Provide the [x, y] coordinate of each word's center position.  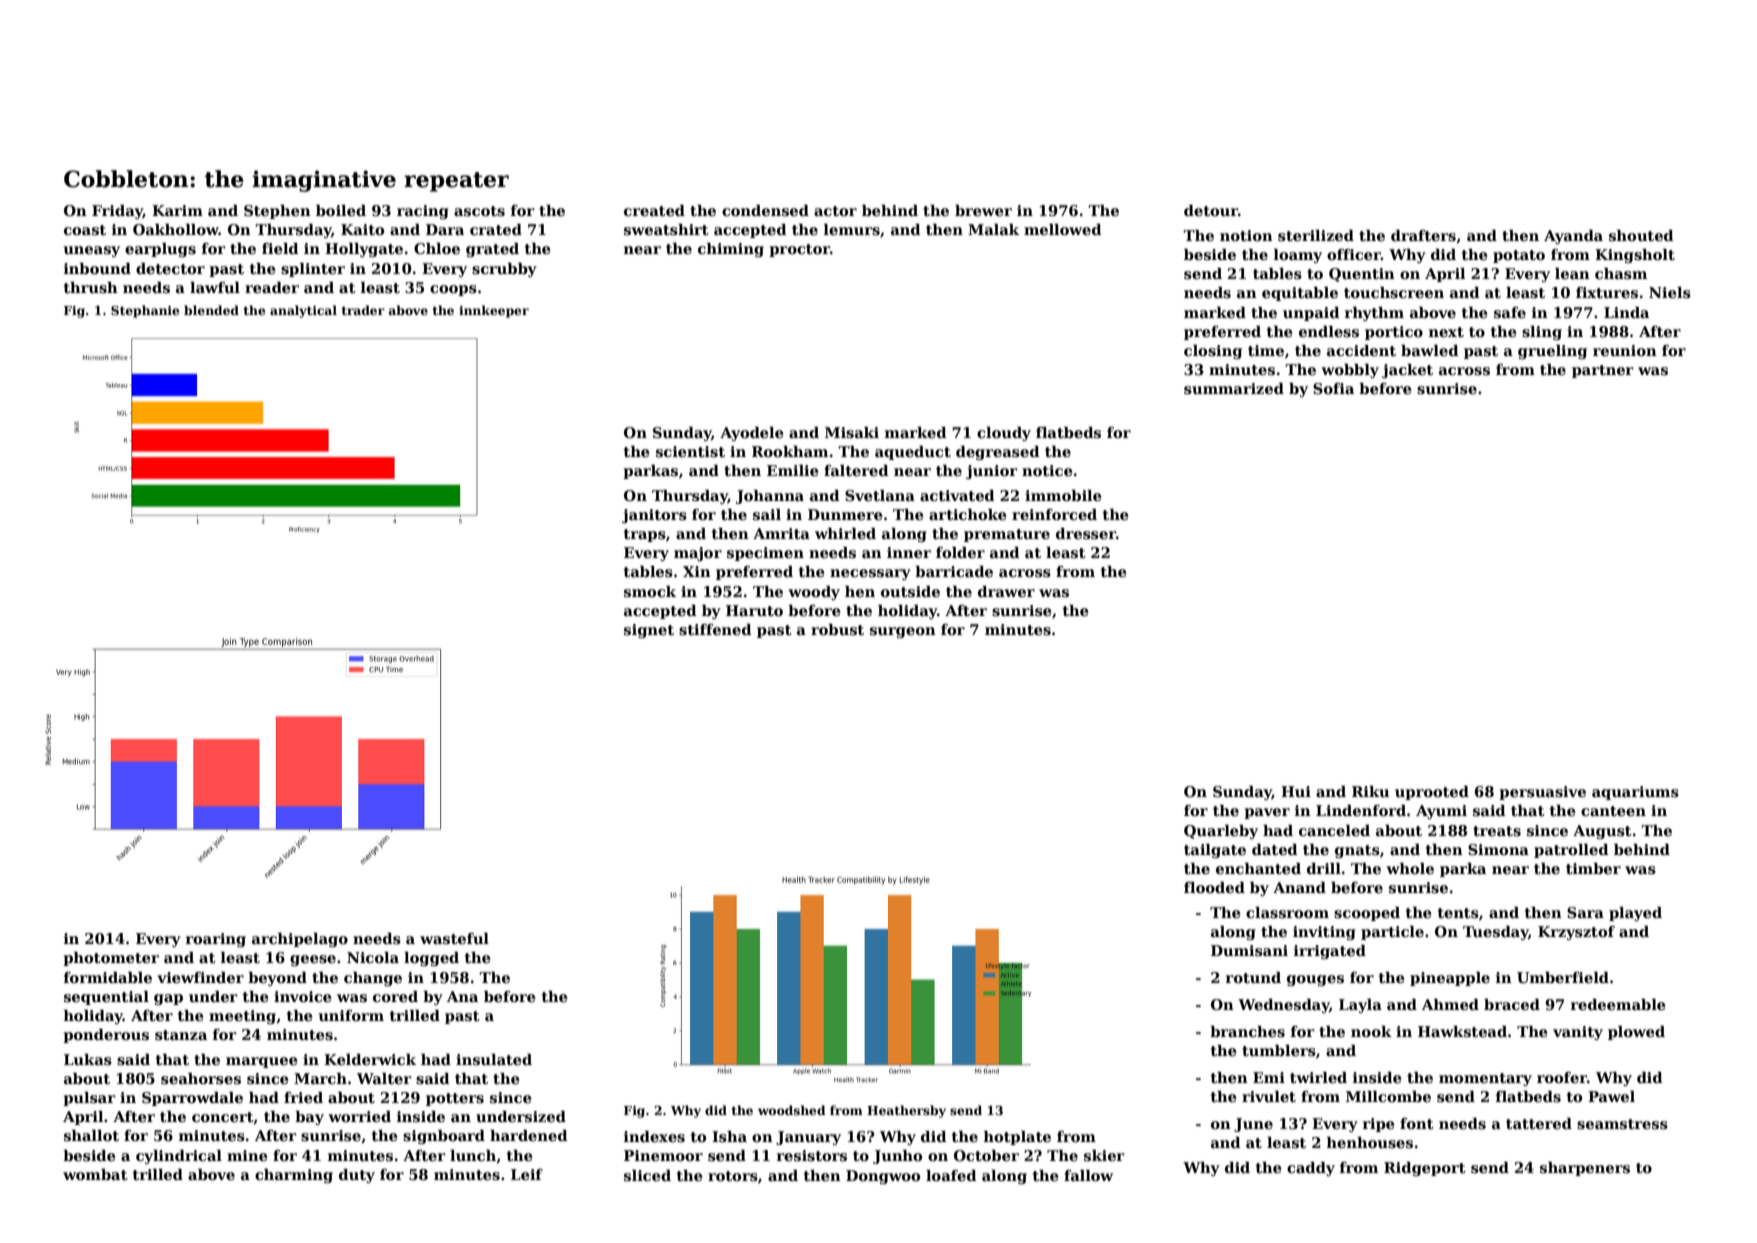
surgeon [903, 632]
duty [357, 1176]
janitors [654, 516]
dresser [1086, 534]
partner [1603, 371]
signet [649, 631]
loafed [951, 1175]
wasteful [454, 938]
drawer [1006, 591]
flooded [1214, 887]
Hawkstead [1462, 1031]
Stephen [277, 212]
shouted [1641, 235]
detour [1211, 210]
